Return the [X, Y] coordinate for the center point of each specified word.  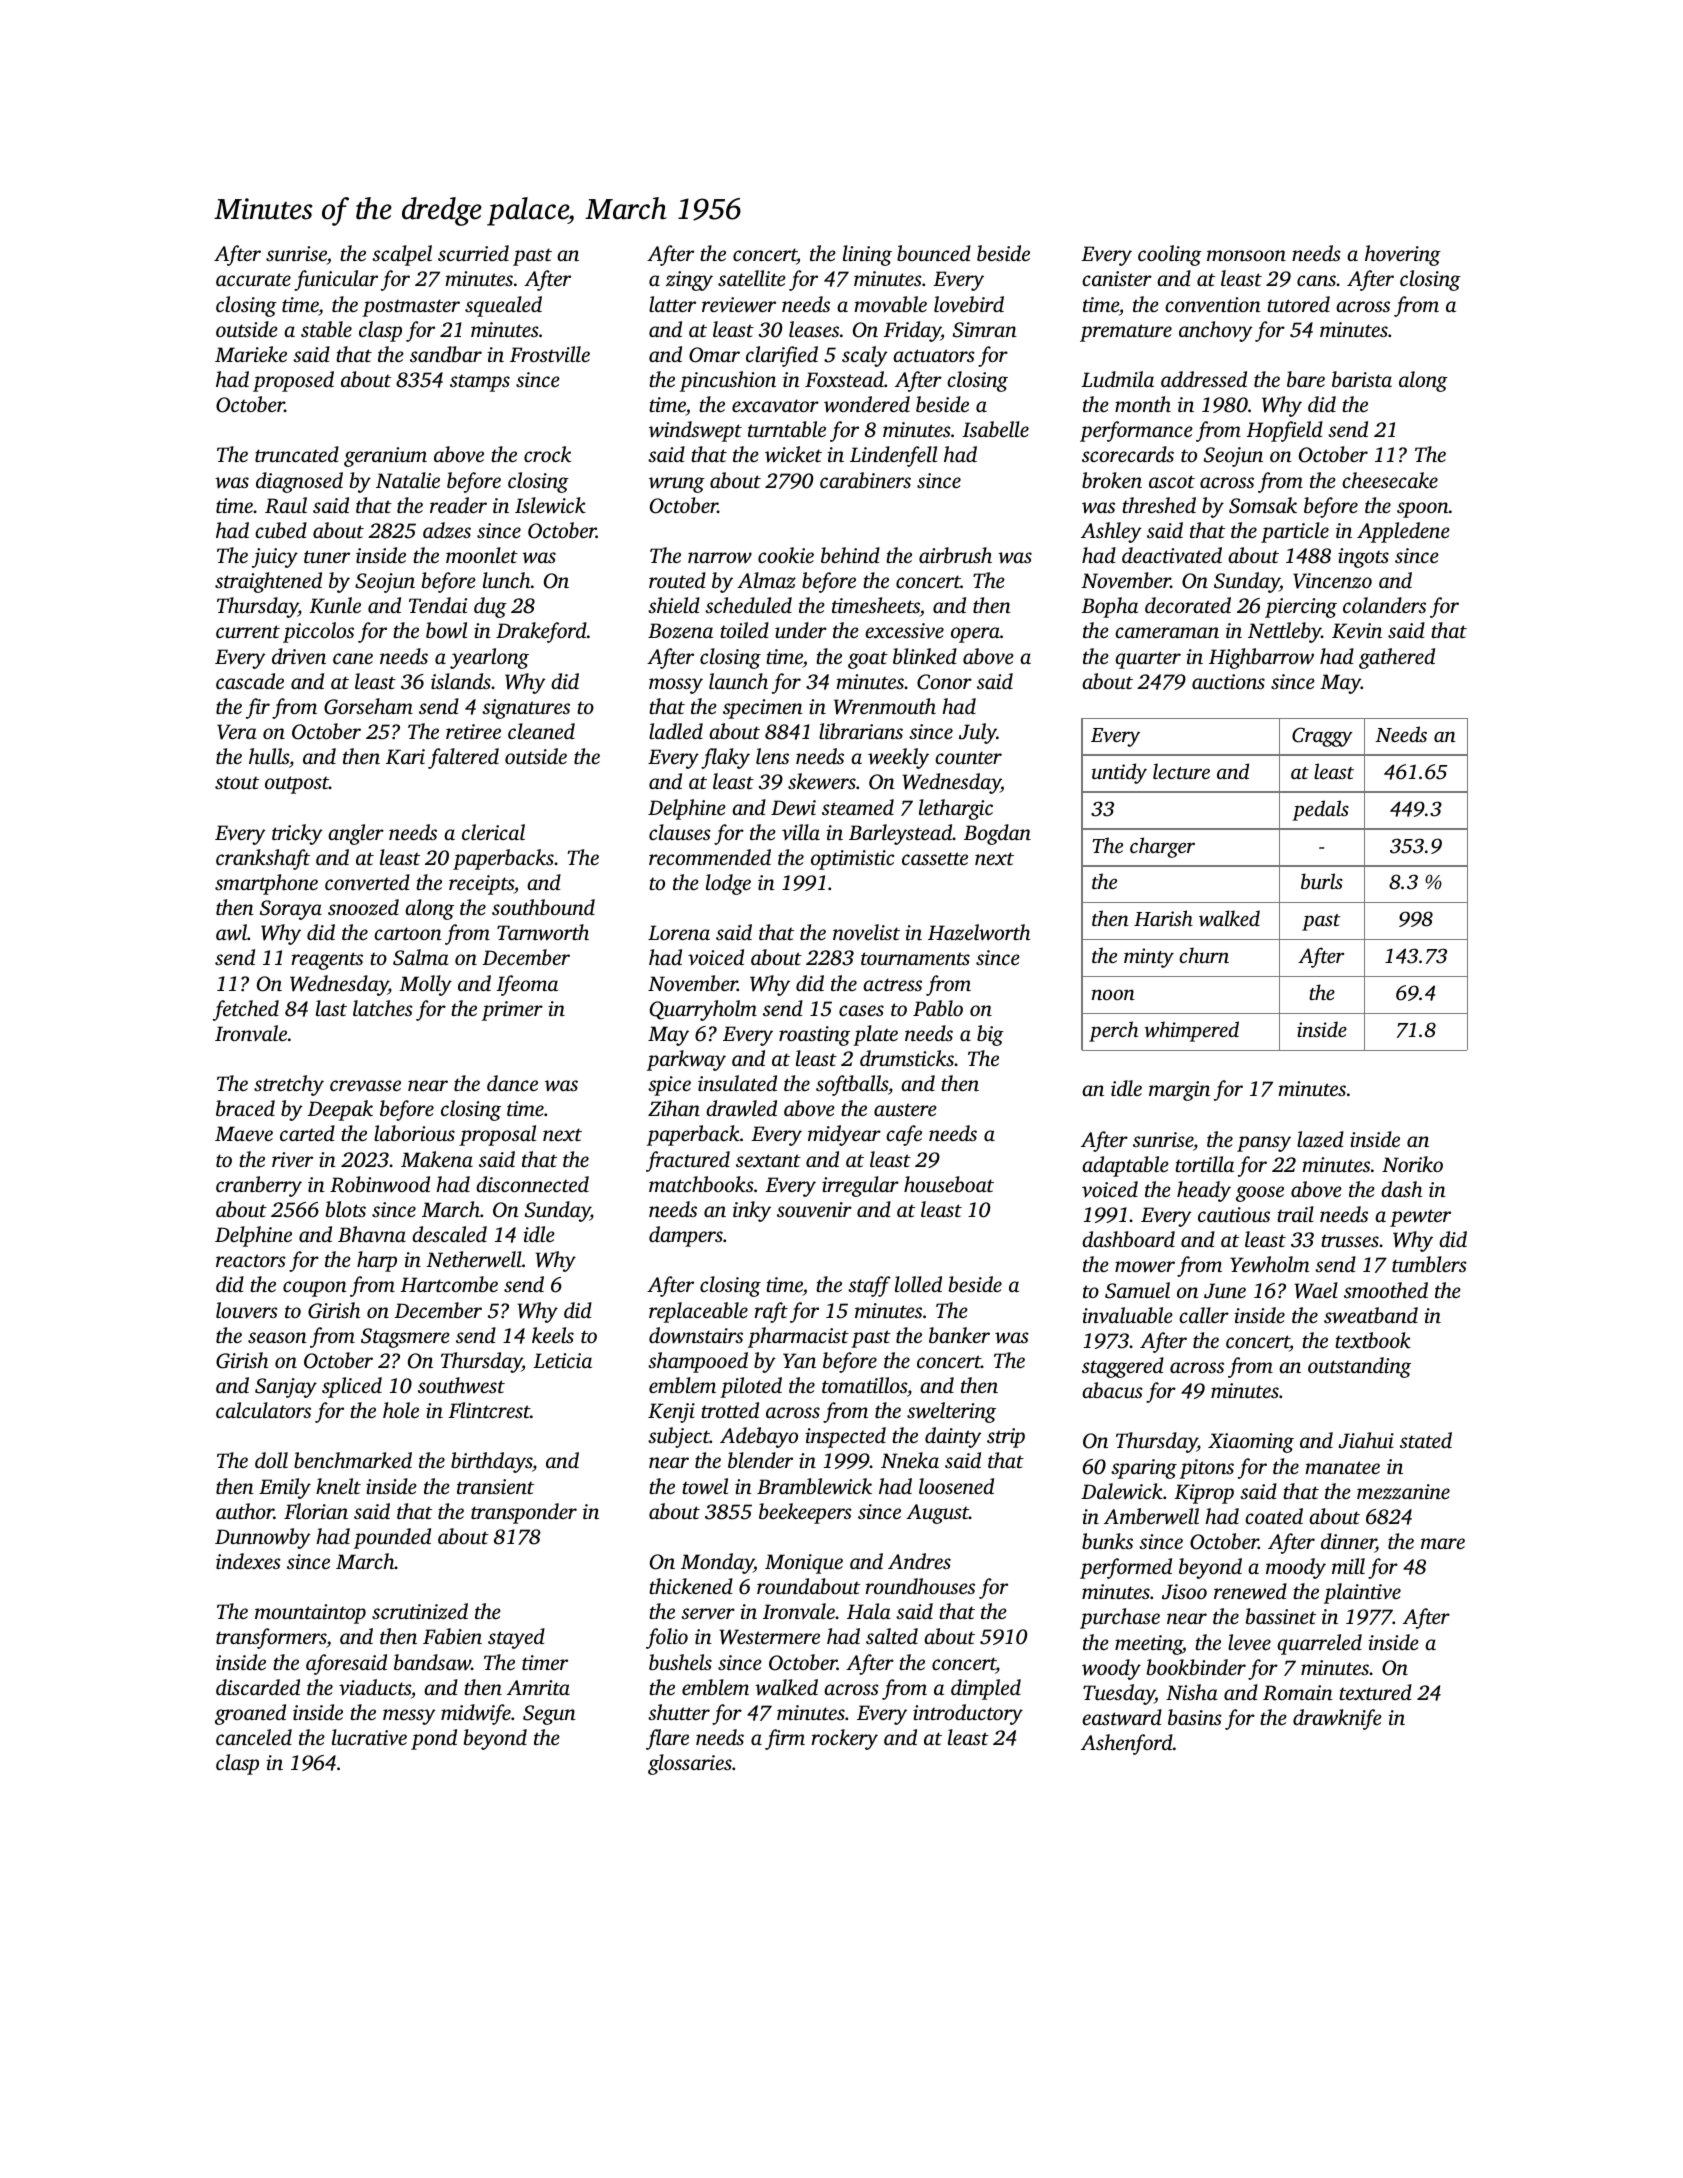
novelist [866, 932]
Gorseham [368, 706]
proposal [497, 1135]
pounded [392, 1538]
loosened [956, 1486]
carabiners [865, 480]
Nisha [1192, 1692]
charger [1162, 847]
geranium [385, 457]
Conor [944, 682]
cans [1316, 280]
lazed [1320, 1139]
